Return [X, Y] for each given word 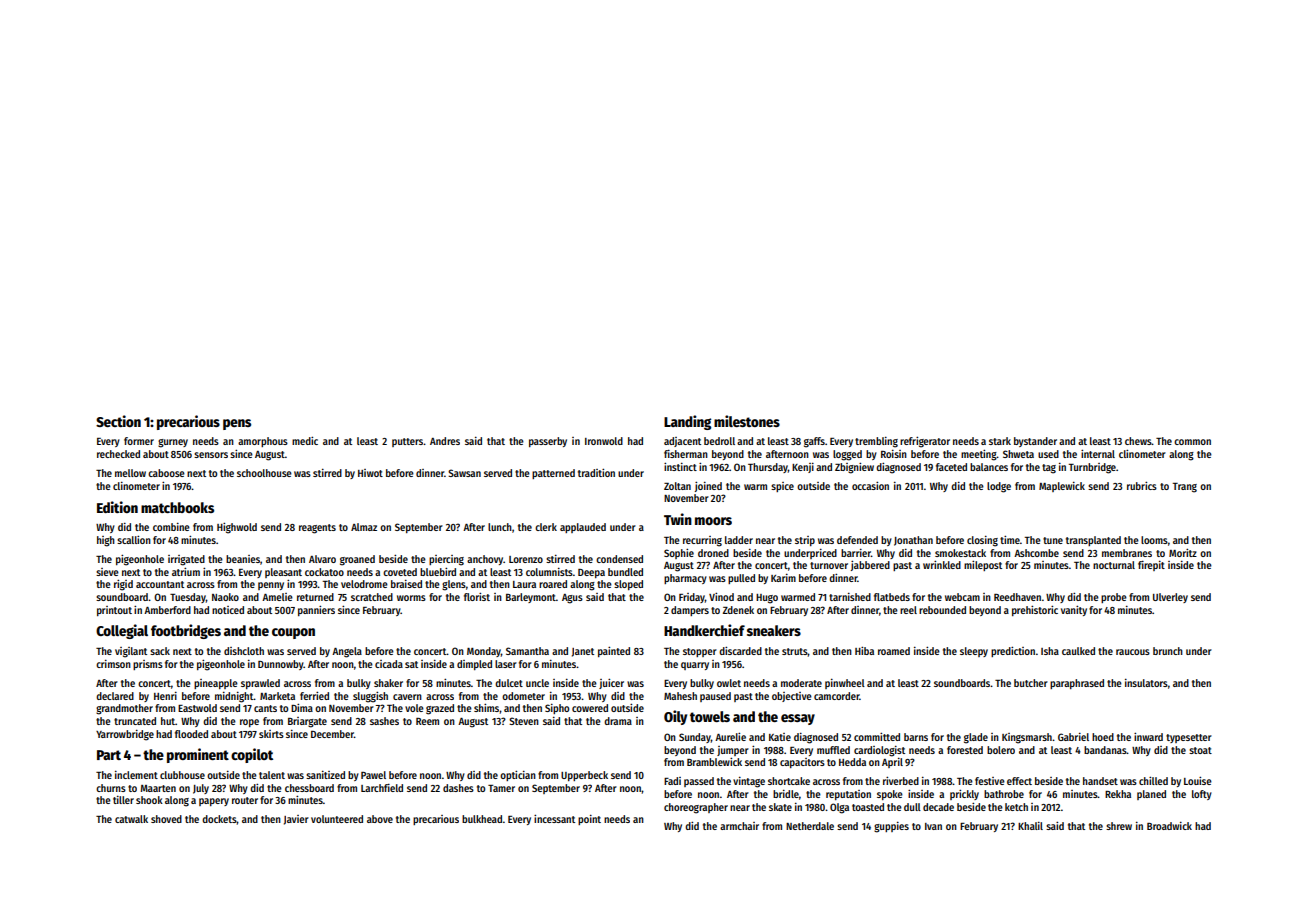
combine [171, 527]
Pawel [373, 775]
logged [847, 455]
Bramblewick [714, 761]
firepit [1151, 566]
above [380, 819]
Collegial [122, 631]
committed [877, 736]
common [1192, 442]
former [139, 441]
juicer [611, 683]
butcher [1031, 683]
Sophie [679, 553]
